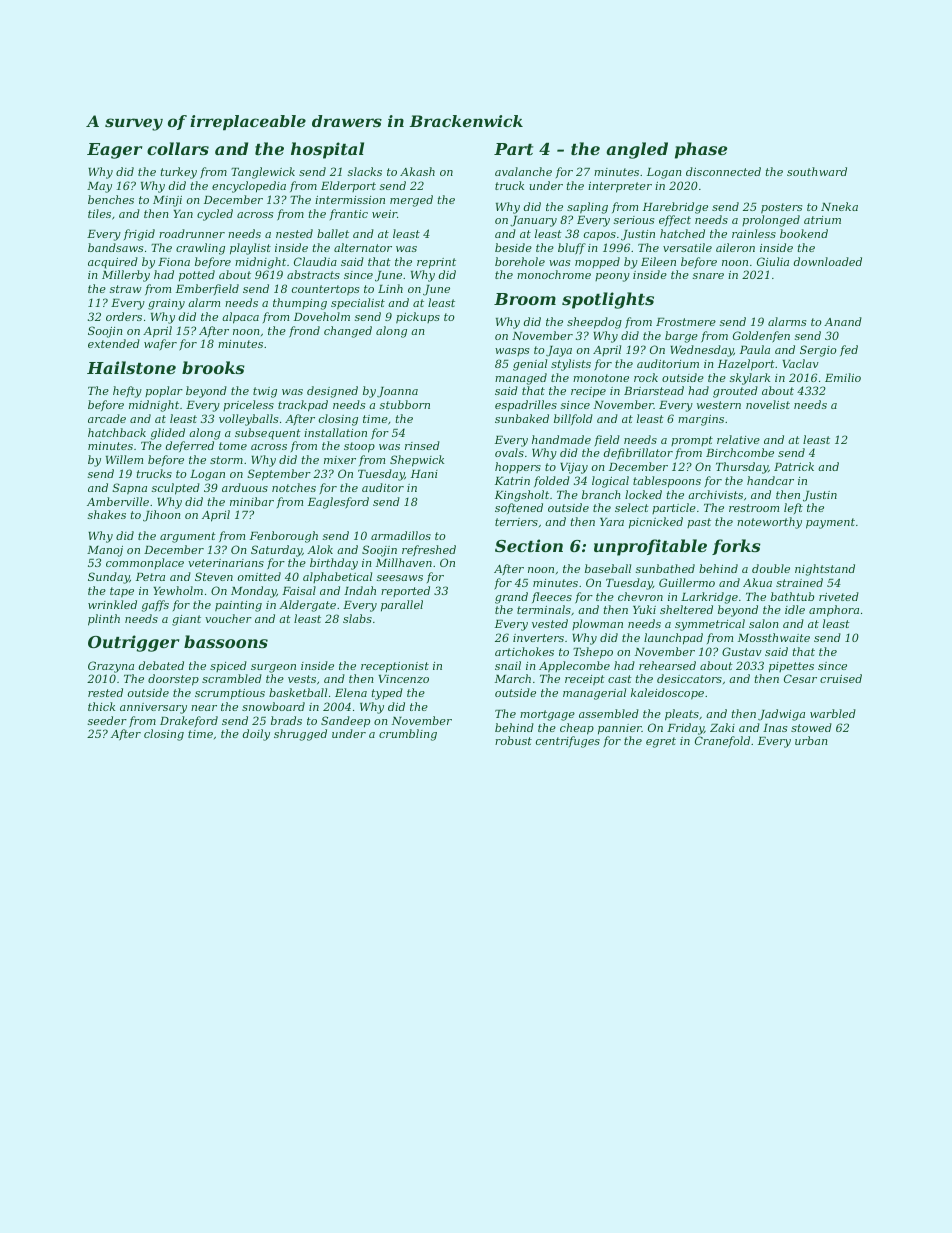  I want to click on avalanche, so click(523, 171).
